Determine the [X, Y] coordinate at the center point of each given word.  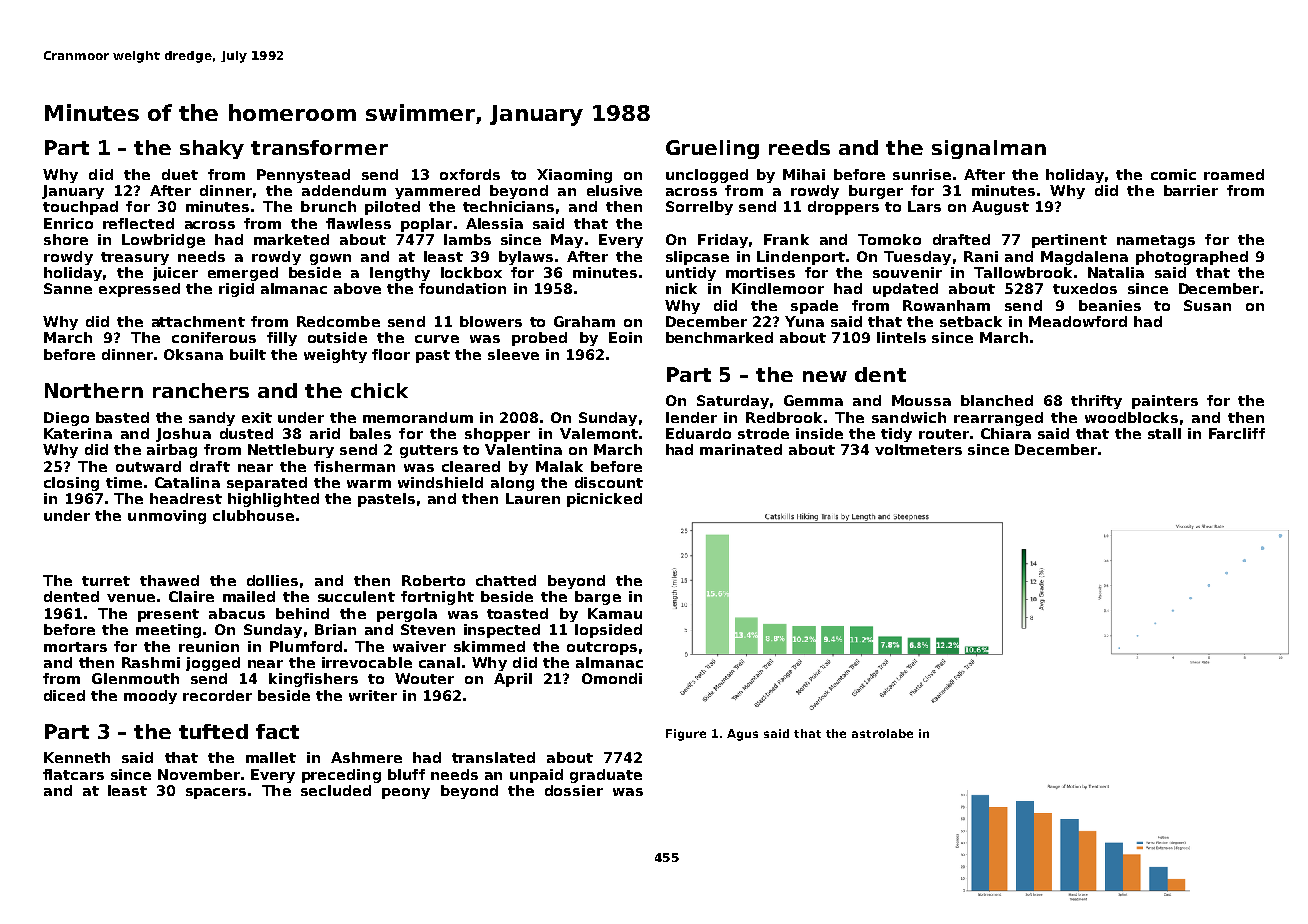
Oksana [193, 354]
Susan [1207, 305]
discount [609, 482]
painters [1165, 402]
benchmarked [719, 337]
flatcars [73, 774]
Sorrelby [699, 208]
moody [150, 697]
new [825, 376]
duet [180, 174]
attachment [198, 321]
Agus [742, 735]
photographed [1192, 258]
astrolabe [882, 733]
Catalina [187, 482]
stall [1164, 433]
